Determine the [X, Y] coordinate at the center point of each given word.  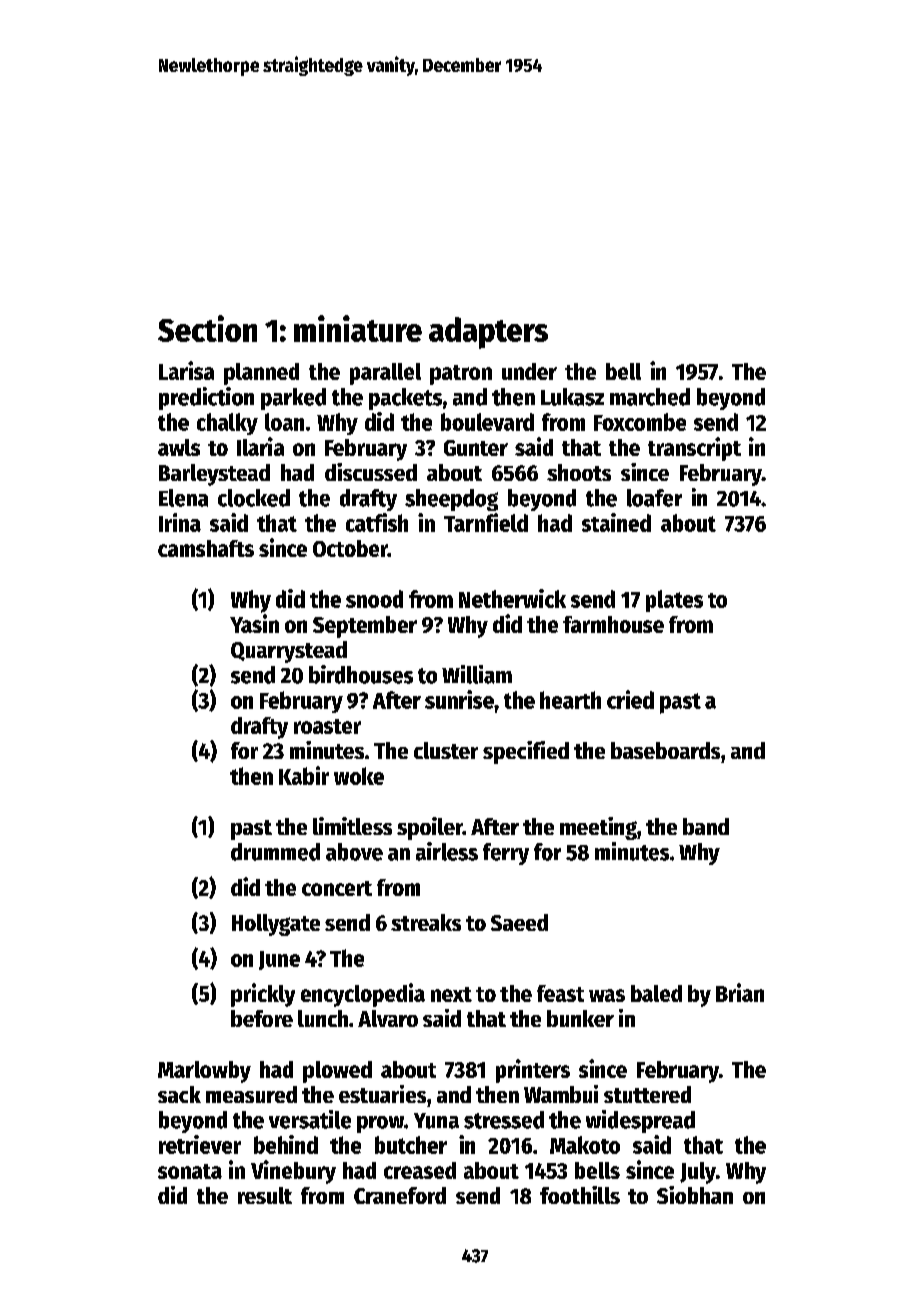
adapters [488, 333]
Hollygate [276, 925]
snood [374, 599]
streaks [426, 922]
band [706, 826]
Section [207, 328]
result [265, 1195]
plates [674, 601]
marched [650, 397]
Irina [180, 522]
